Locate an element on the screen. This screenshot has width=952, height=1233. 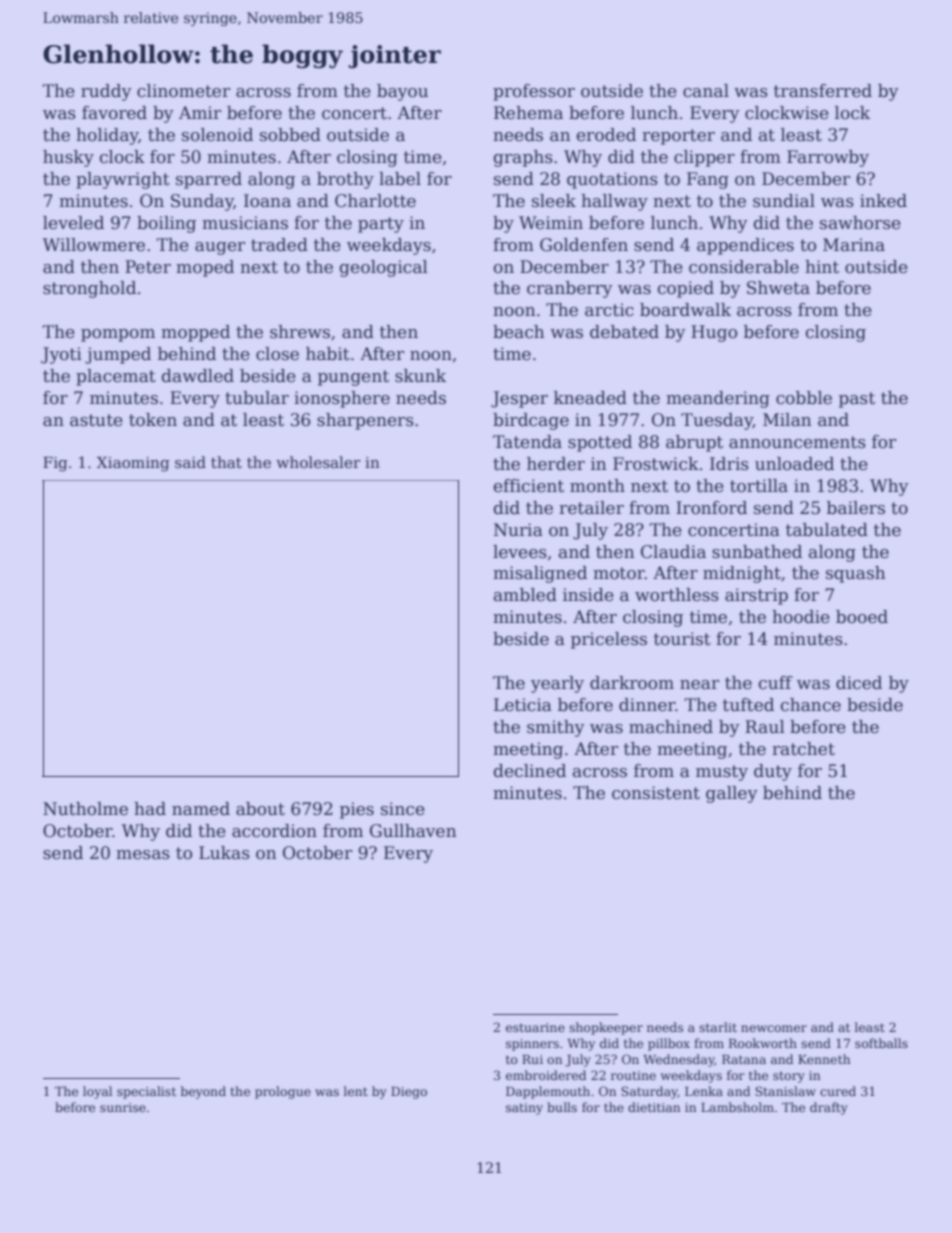
specialist is located at coordinates (146, 1092).
